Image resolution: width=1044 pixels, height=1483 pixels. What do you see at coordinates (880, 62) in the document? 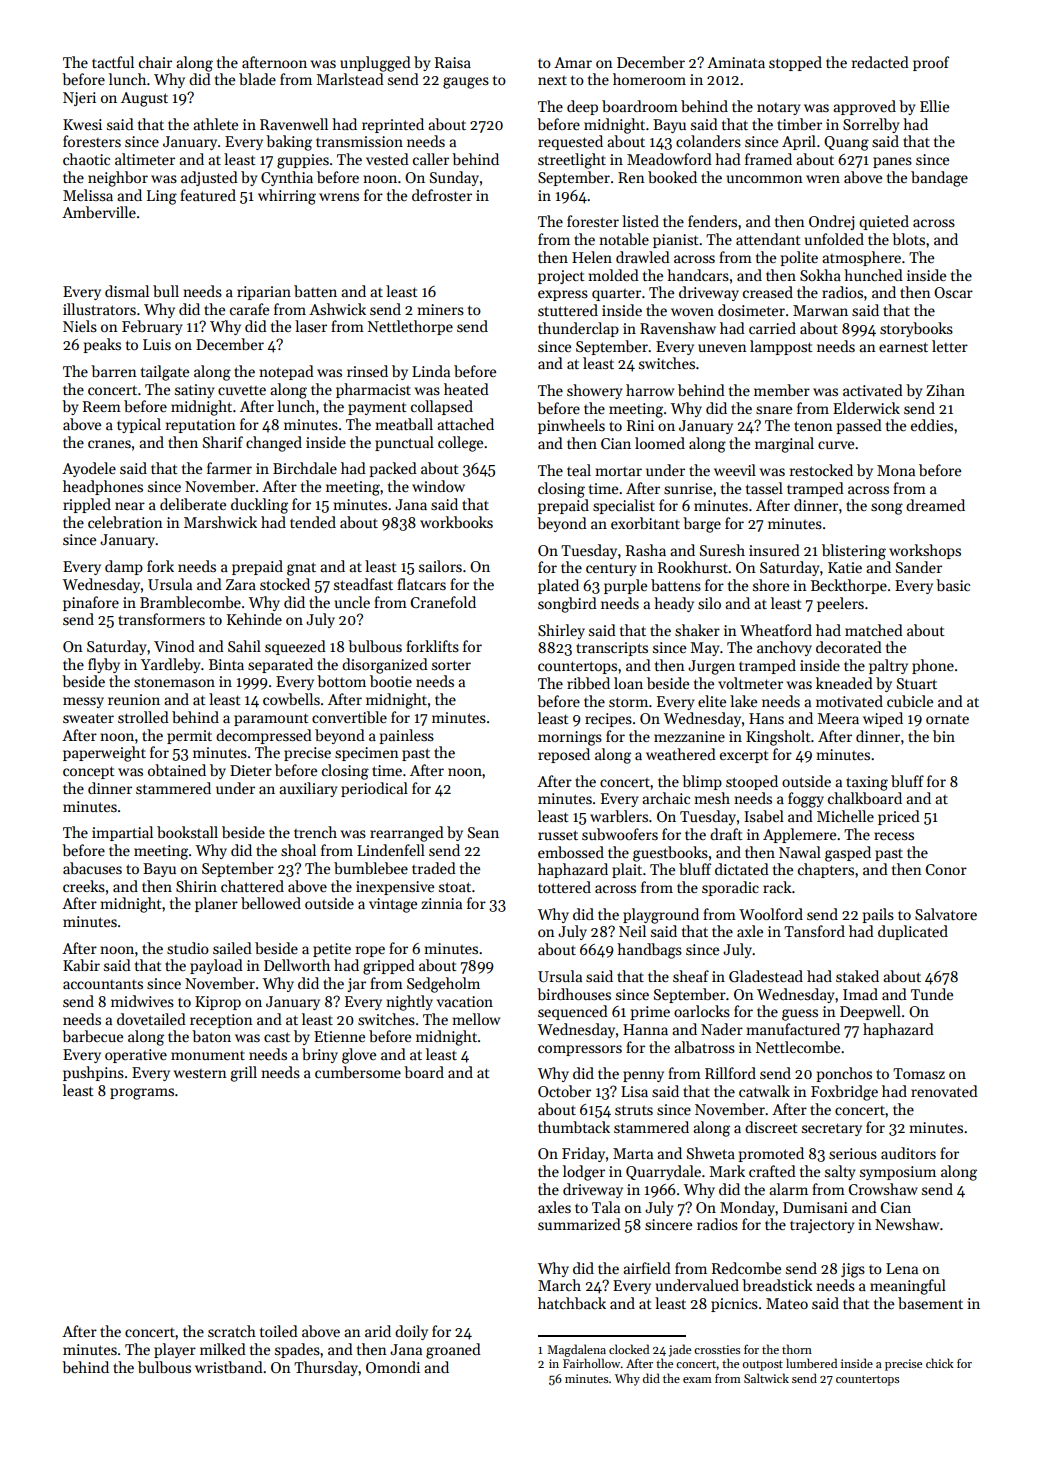
I see `redacted` at bounding box center [880, 62].
